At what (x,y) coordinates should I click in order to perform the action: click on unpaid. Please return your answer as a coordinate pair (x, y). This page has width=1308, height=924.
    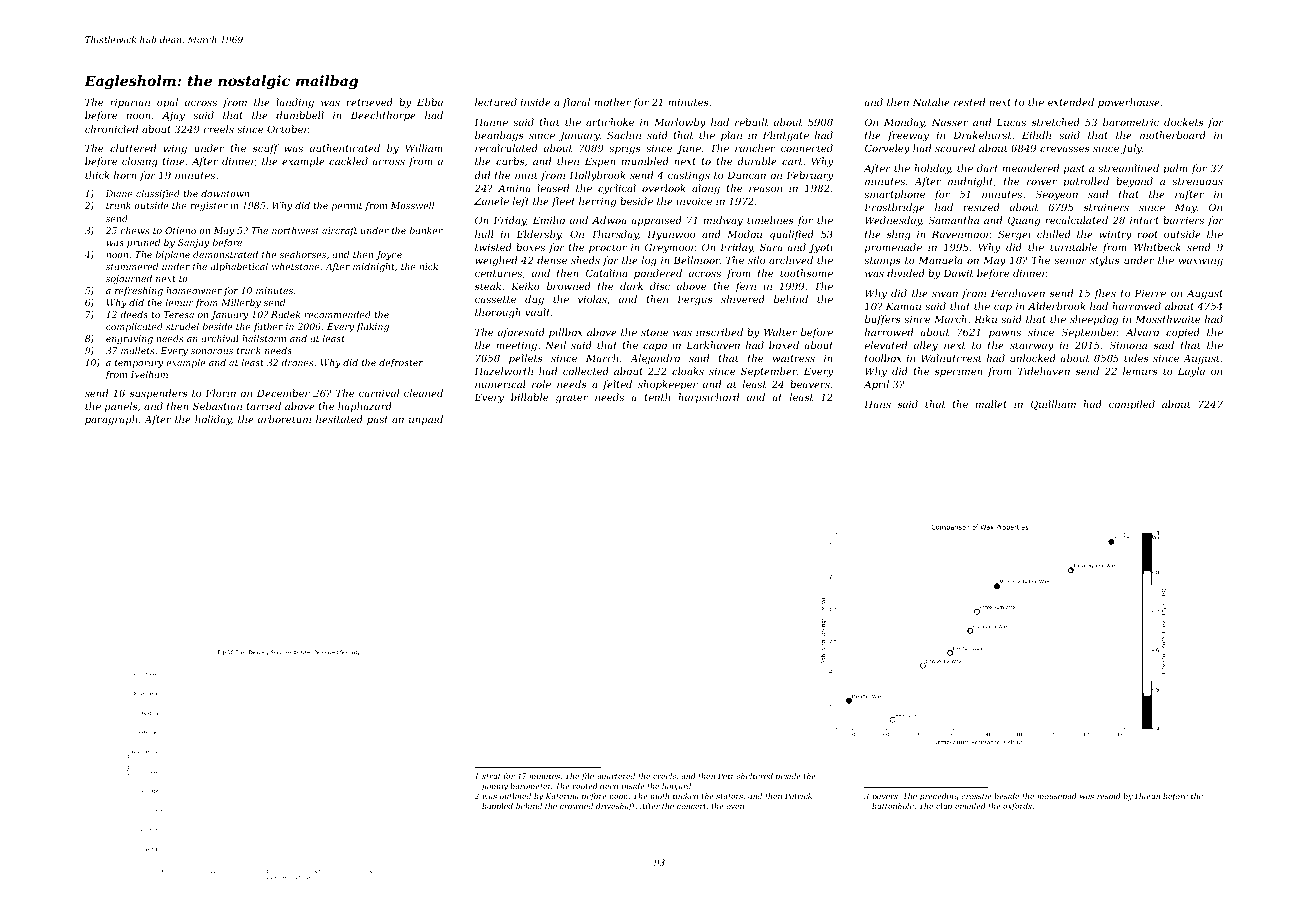
    Looking at the image, I should click on (426, 420).
